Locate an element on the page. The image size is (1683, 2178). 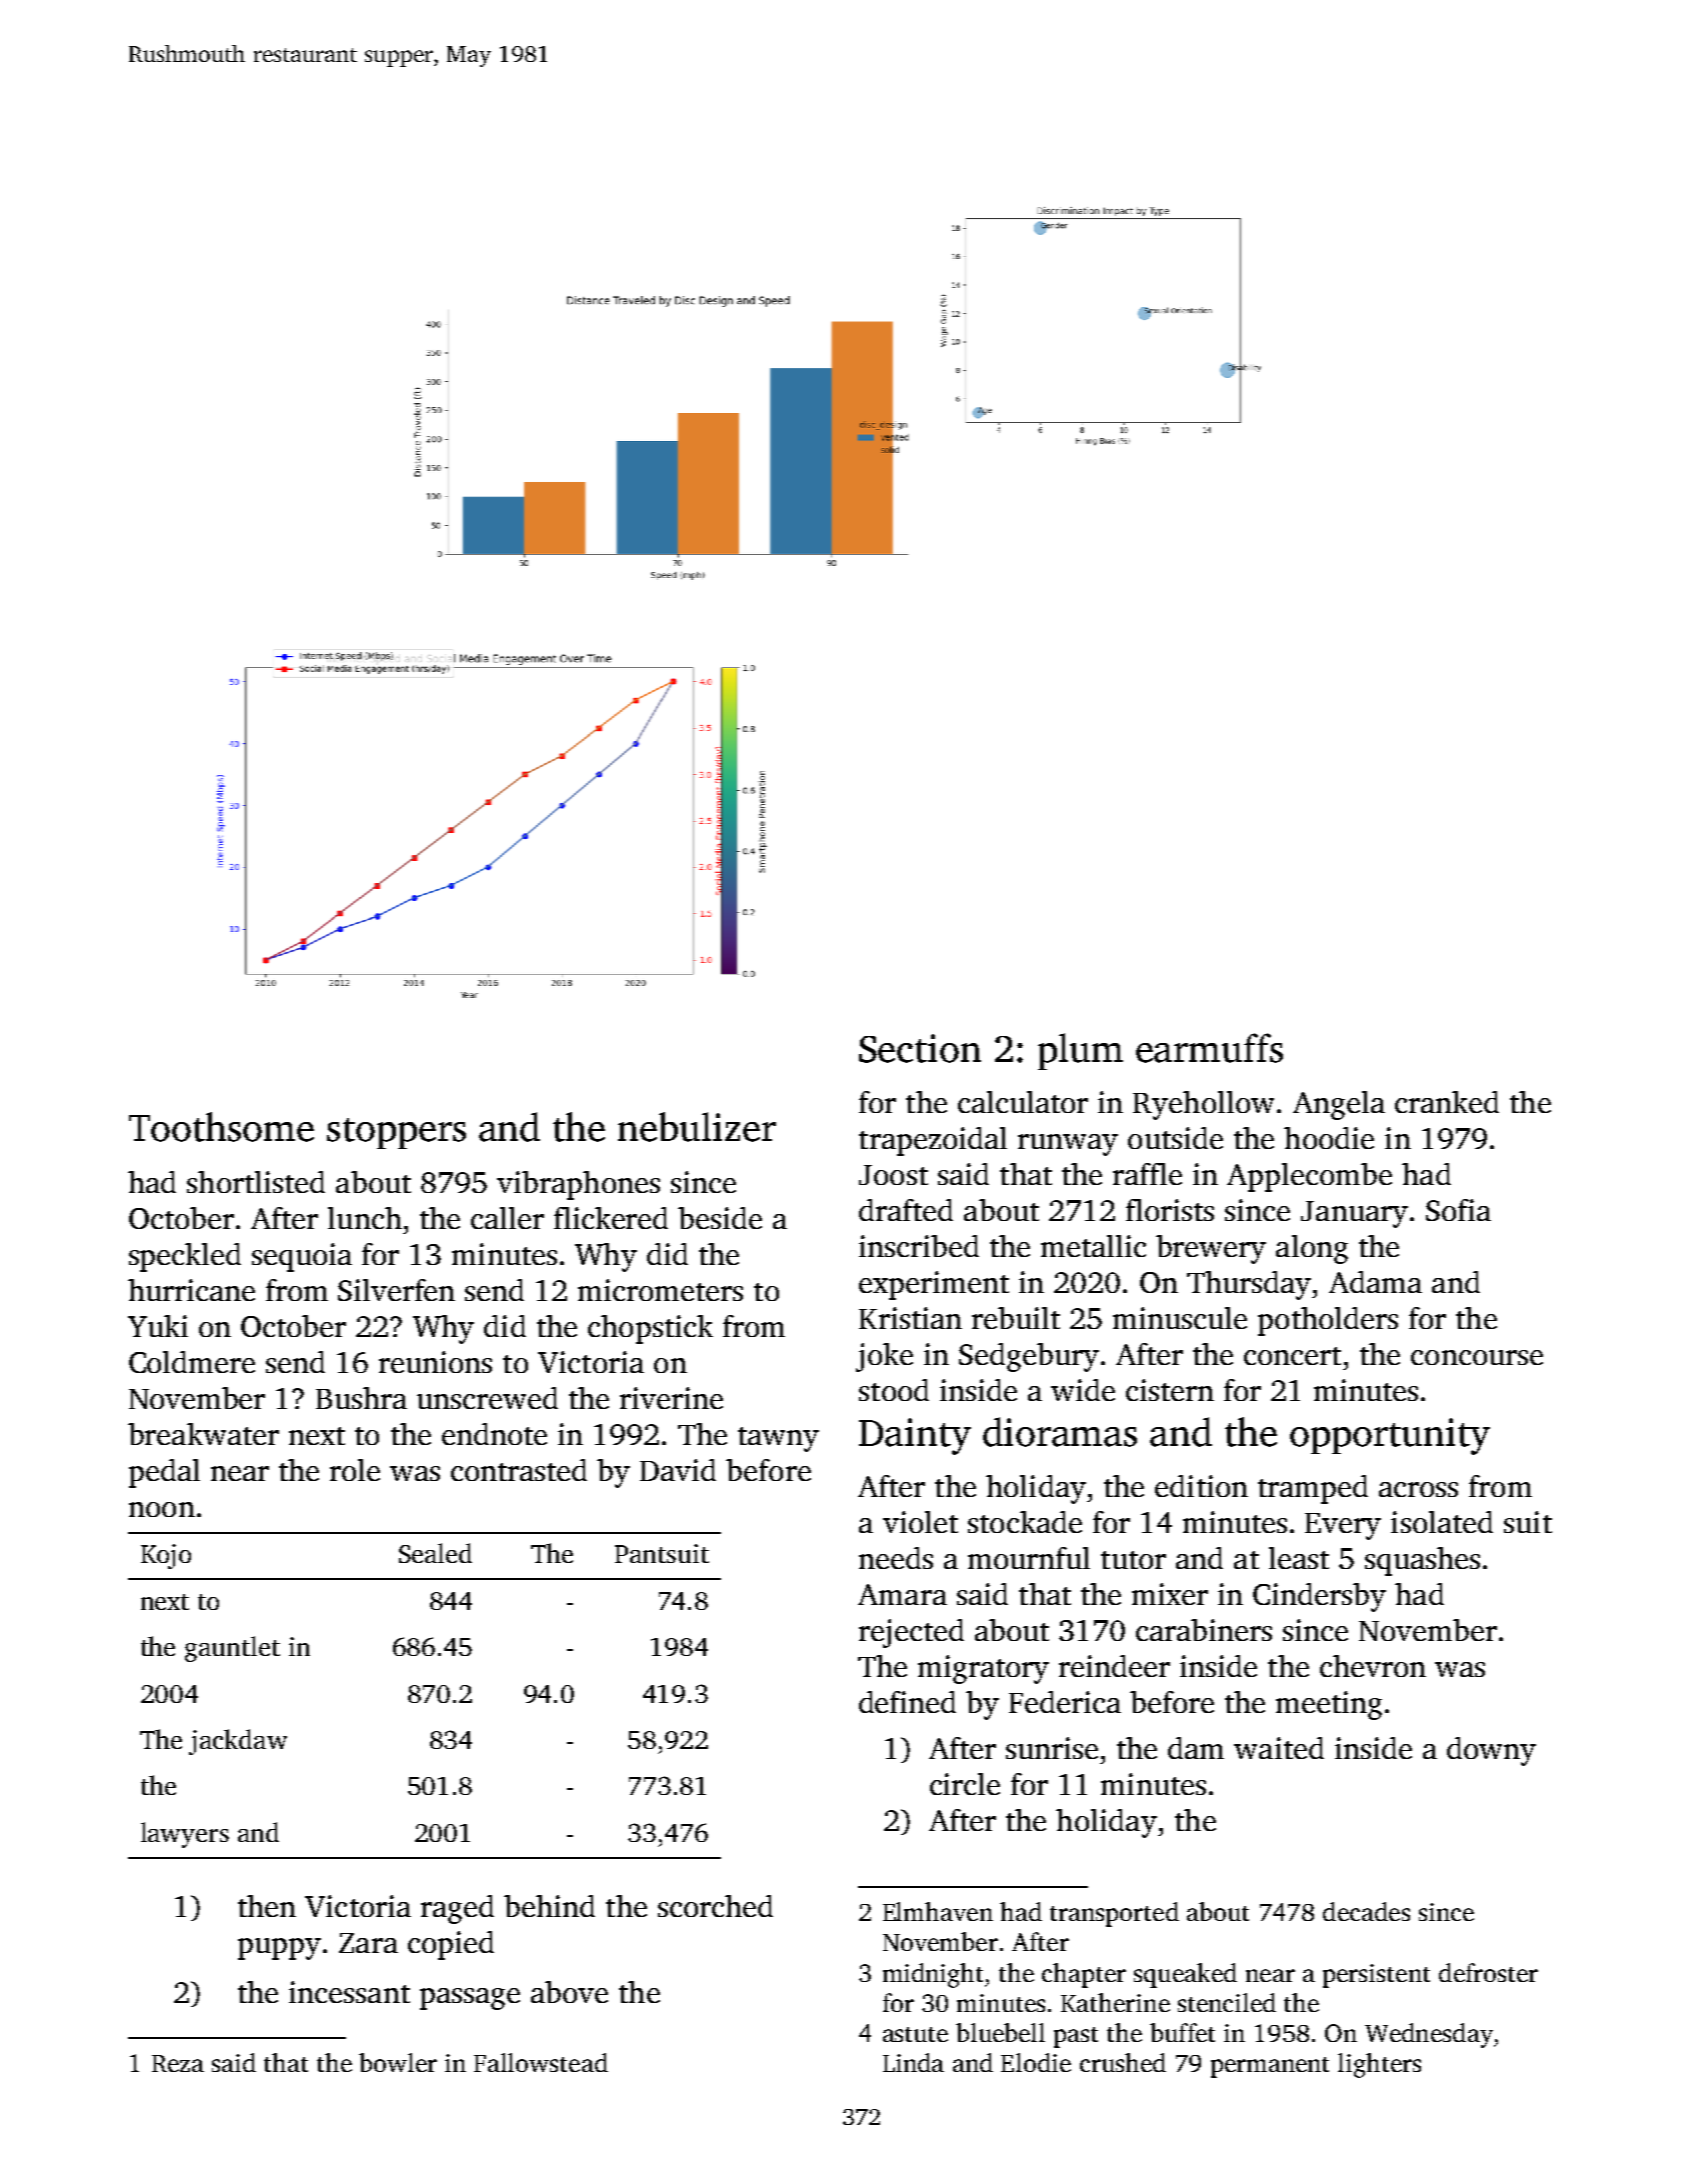
Angela is located at coordinates (1339, 1105).
